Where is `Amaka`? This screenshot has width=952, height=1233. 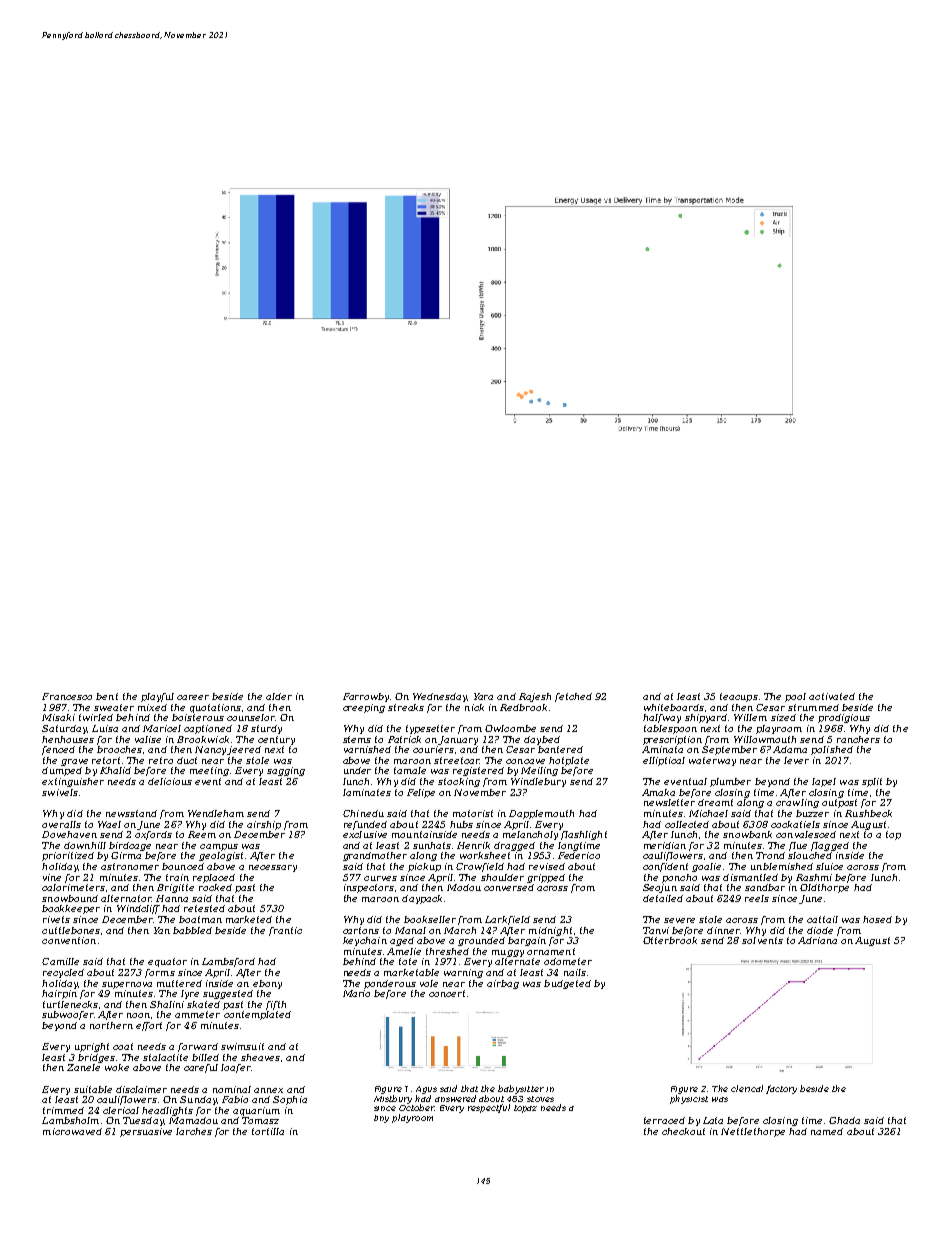
Amaka is located at coordinates (658, 792).
